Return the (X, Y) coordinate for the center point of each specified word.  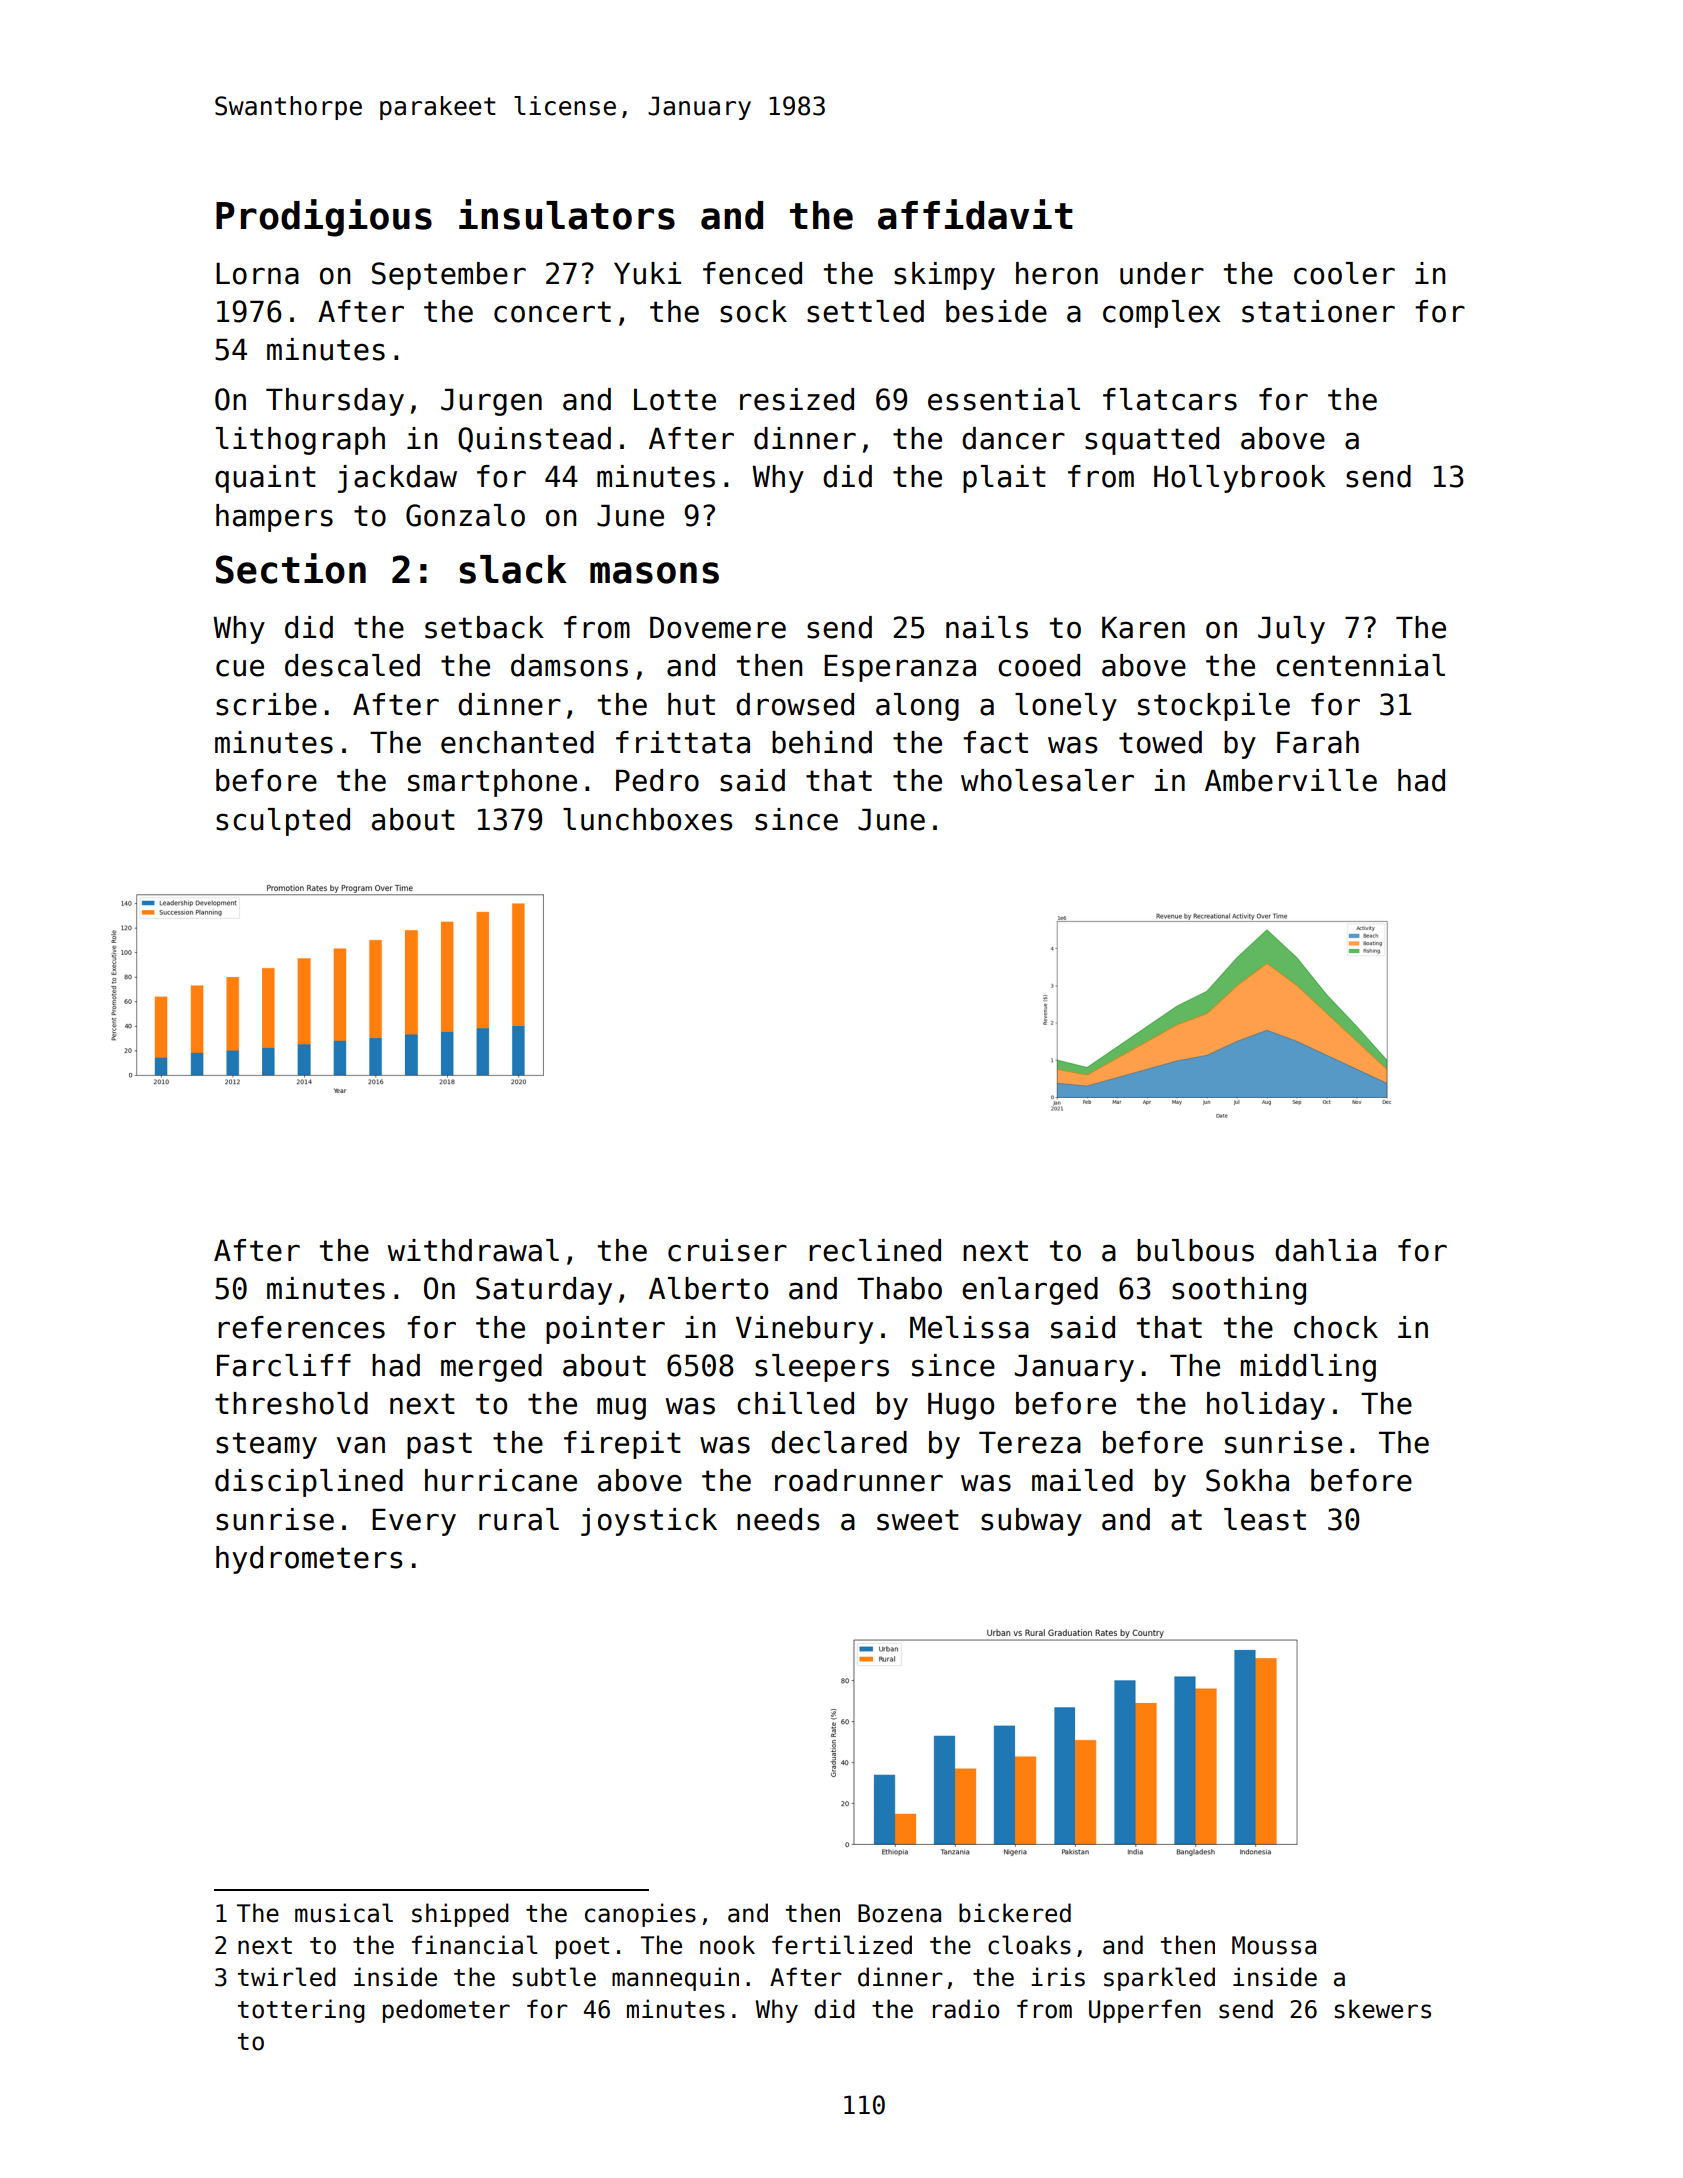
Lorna (257, 274)
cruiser (727, 1250)
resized (797, 399)
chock (1336, 1327)
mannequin (675, 1979)
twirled (287, 1977)
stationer (1318, 311)
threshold (291, 1403)
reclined (875, 1250)
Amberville (1291, 780)
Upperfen (1145, 2011)
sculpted (283, 822)
